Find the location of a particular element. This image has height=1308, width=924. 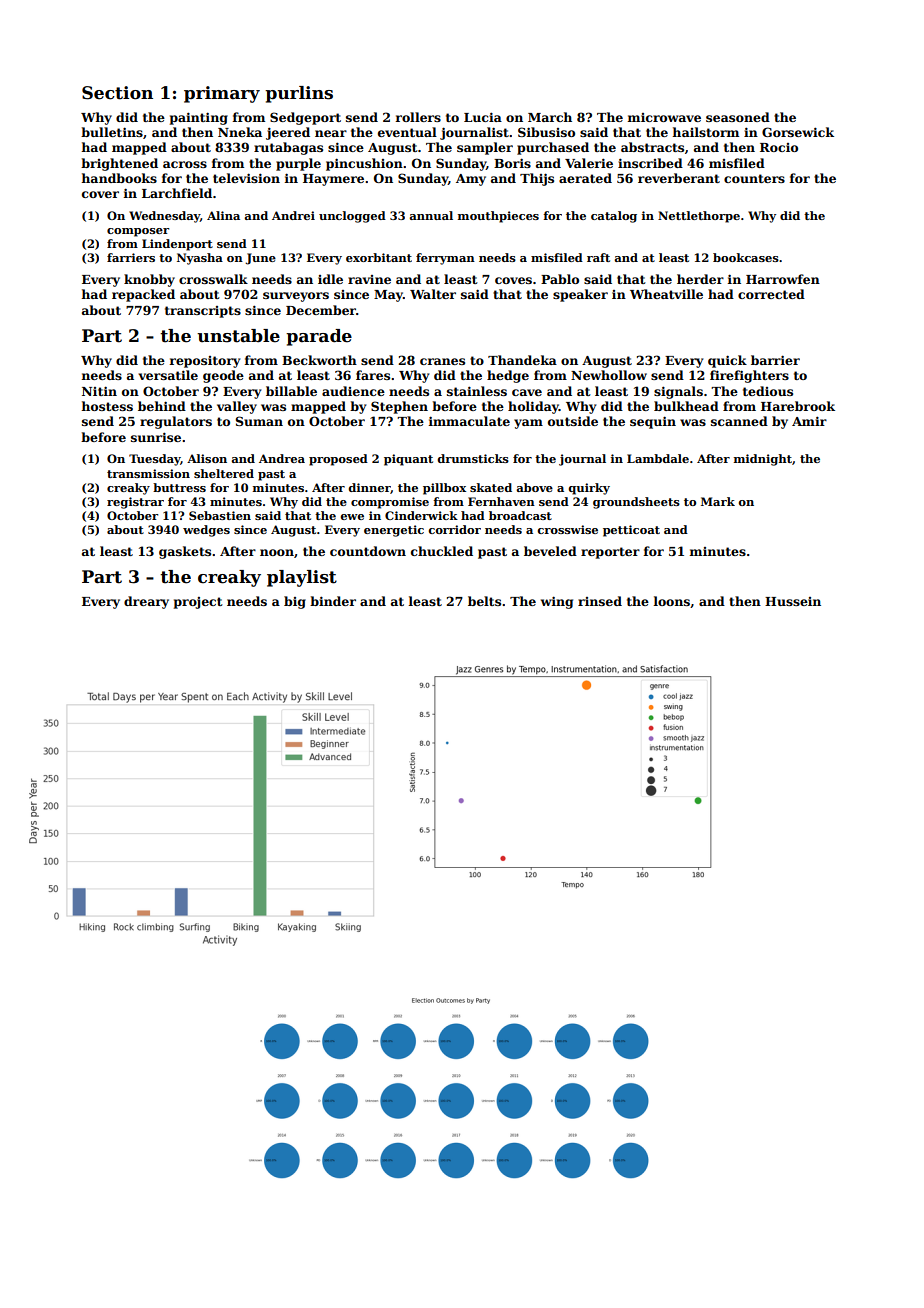

Nitin is located at coordinates (99, 391).
